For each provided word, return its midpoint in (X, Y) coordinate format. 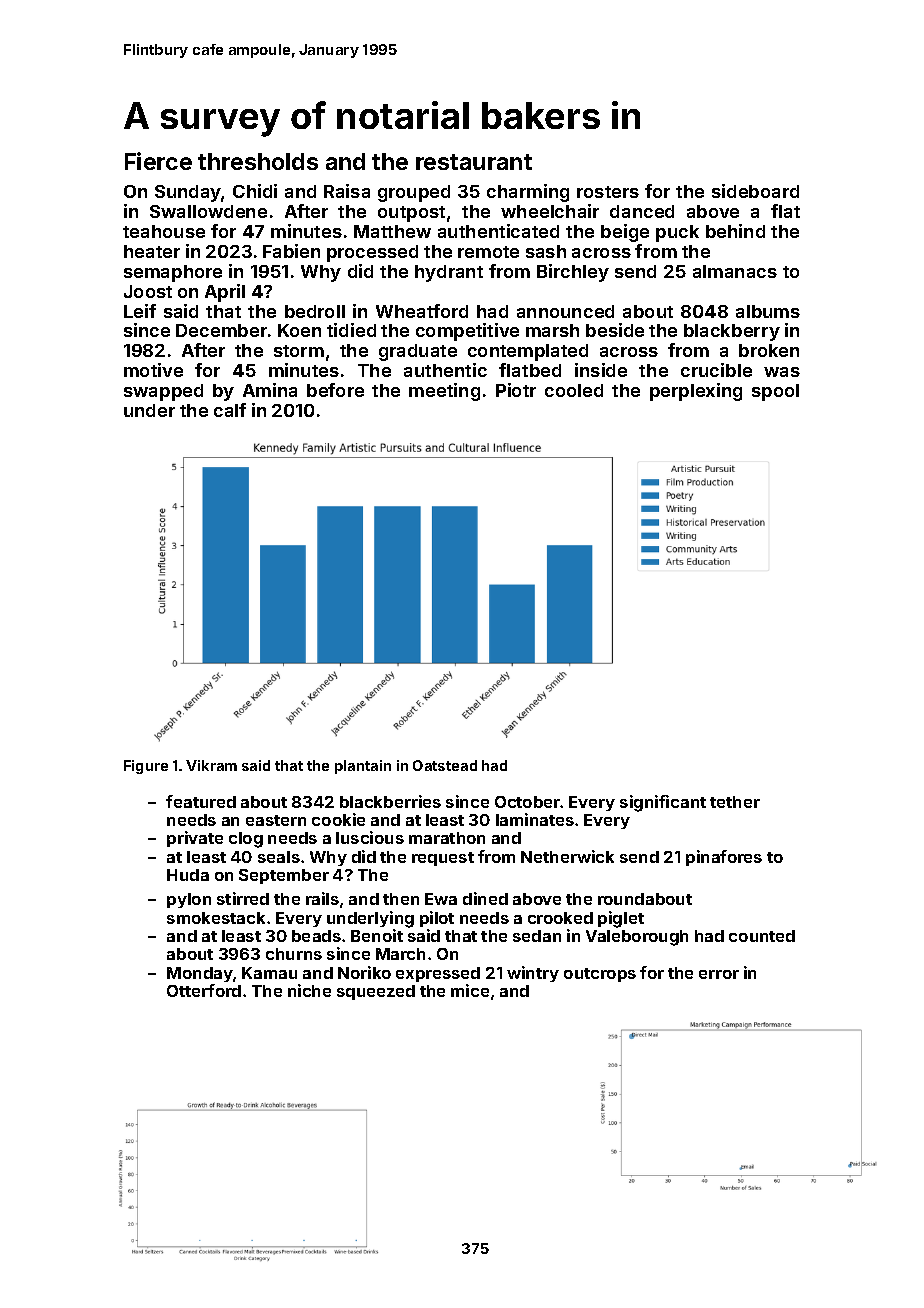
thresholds (258, 161)
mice (470, 990)
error (719, 974)
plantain (363, 767)
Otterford (204, 990)
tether (735, 802)
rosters (608, 192)
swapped (163, 392)
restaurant (474, 162)
